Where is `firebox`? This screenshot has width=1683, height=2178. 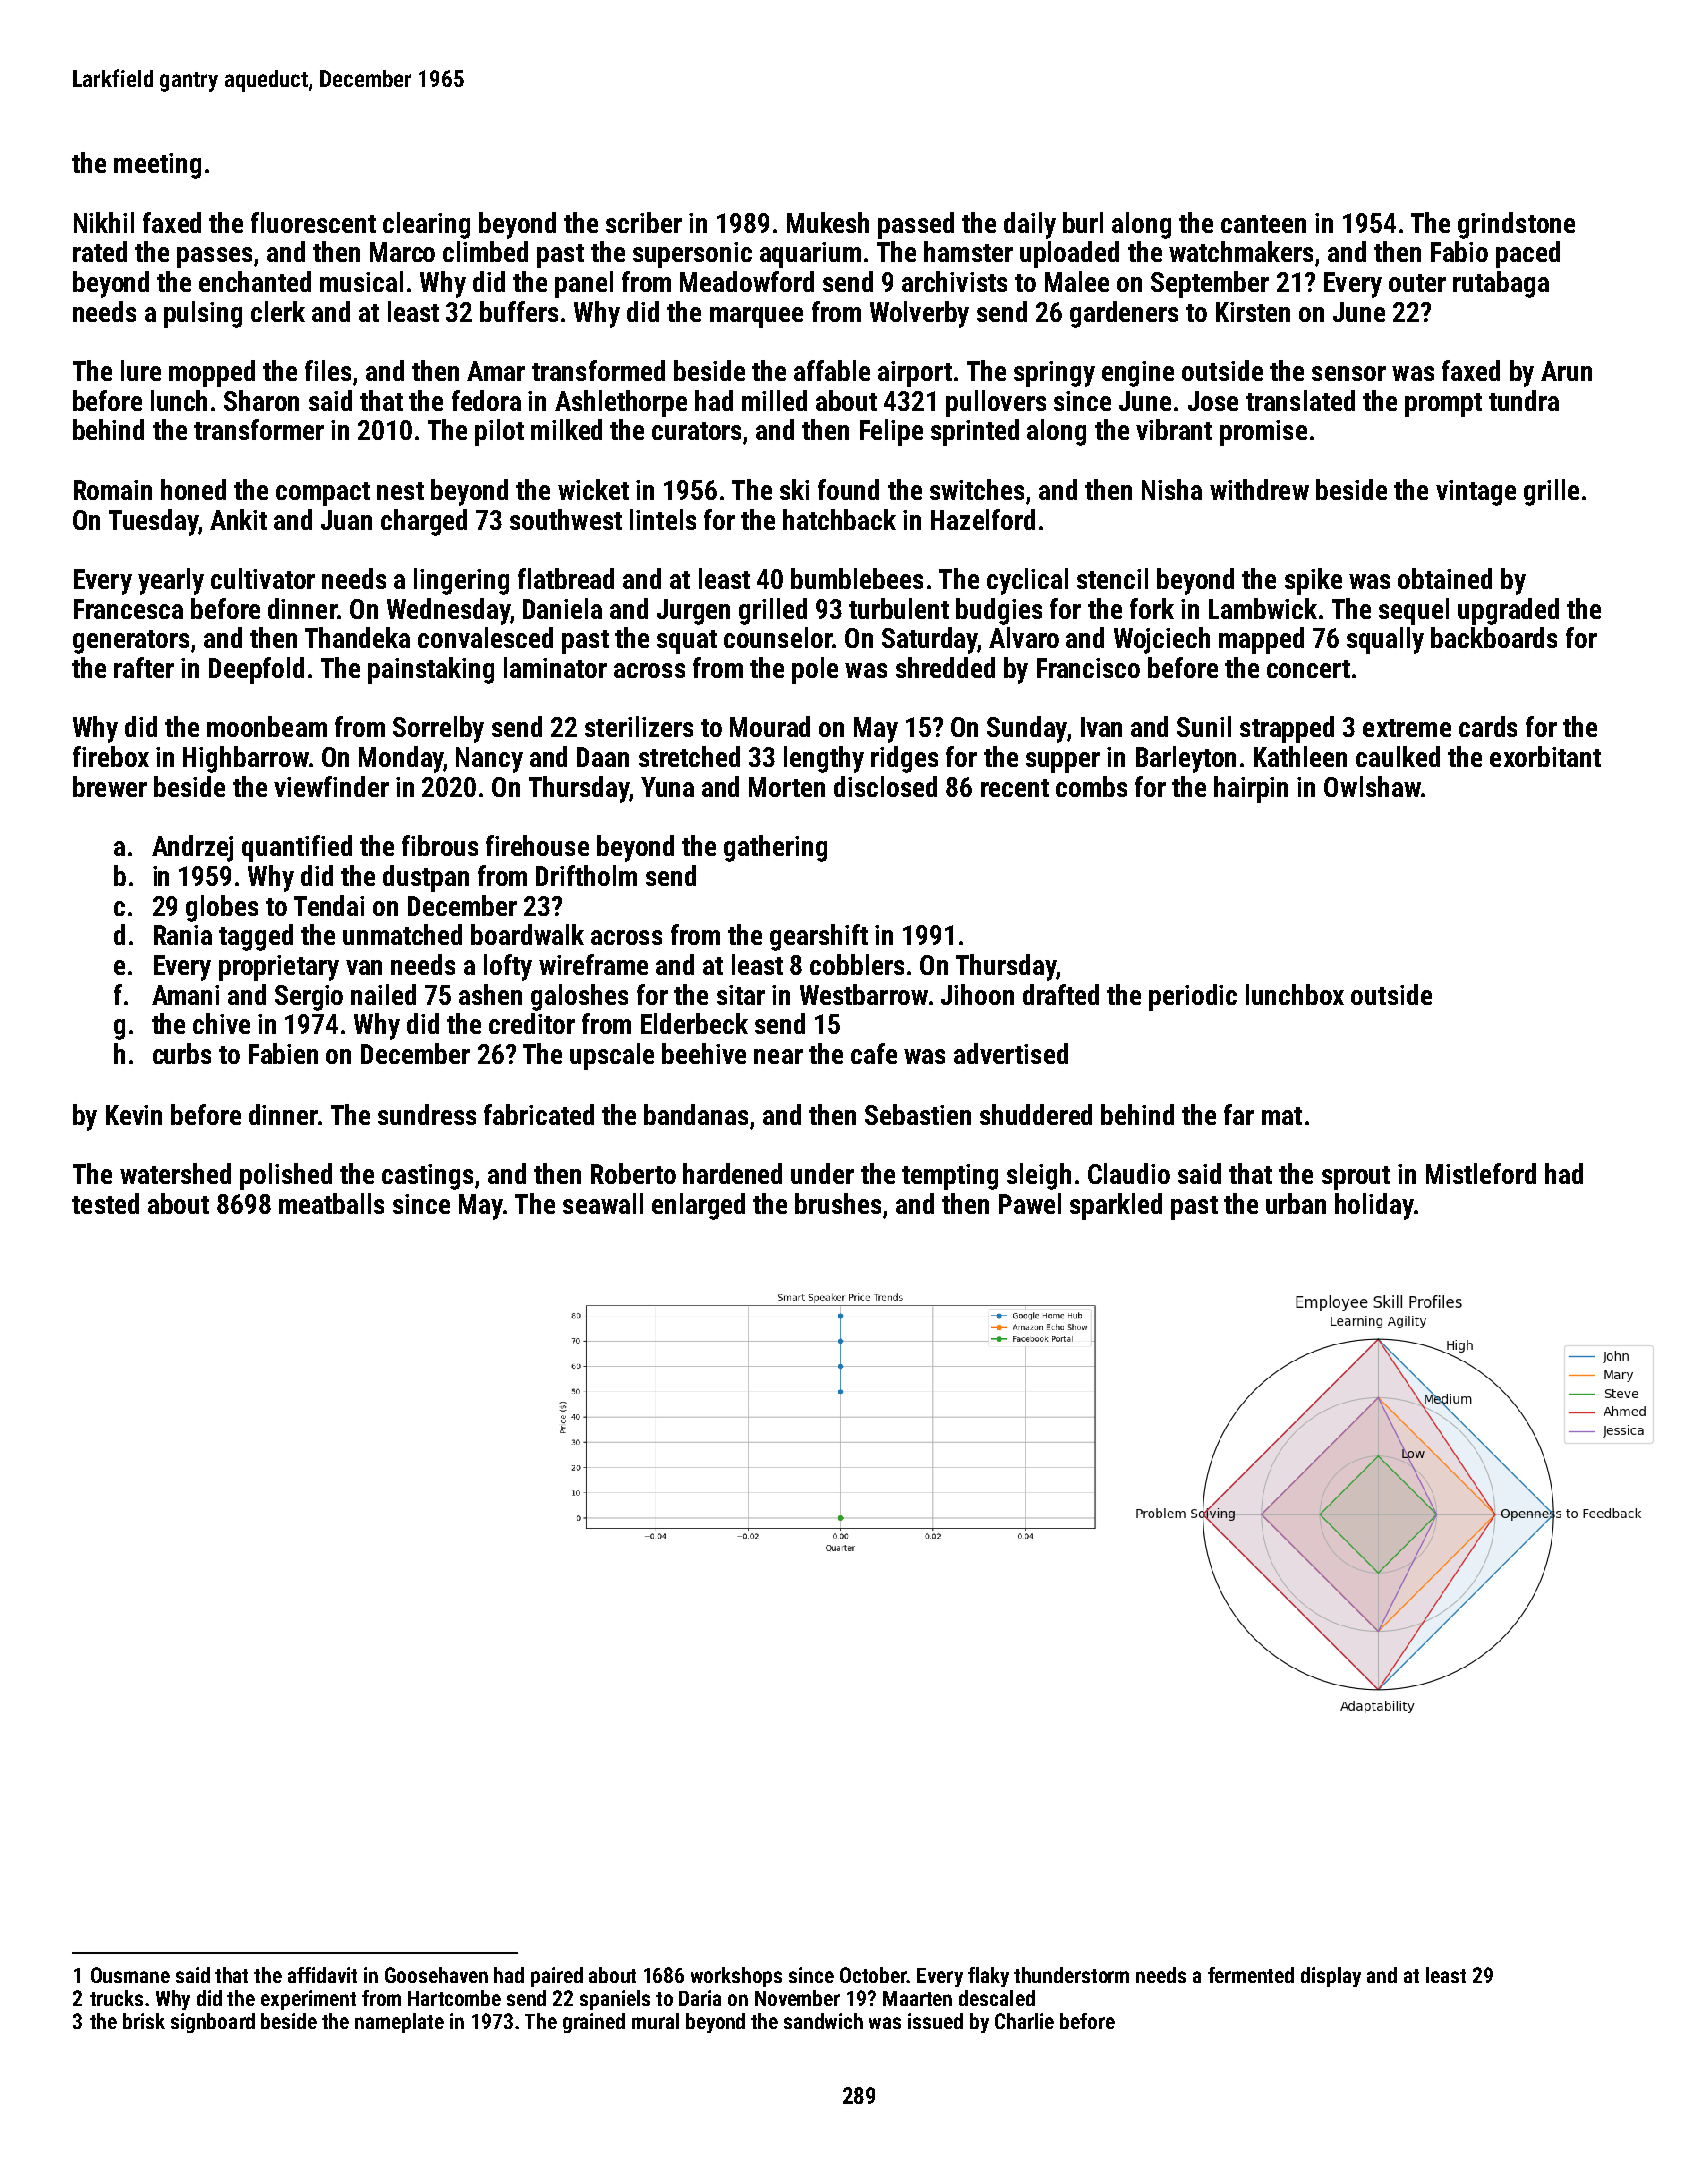 firebox is located at coordinates (111, 756).
